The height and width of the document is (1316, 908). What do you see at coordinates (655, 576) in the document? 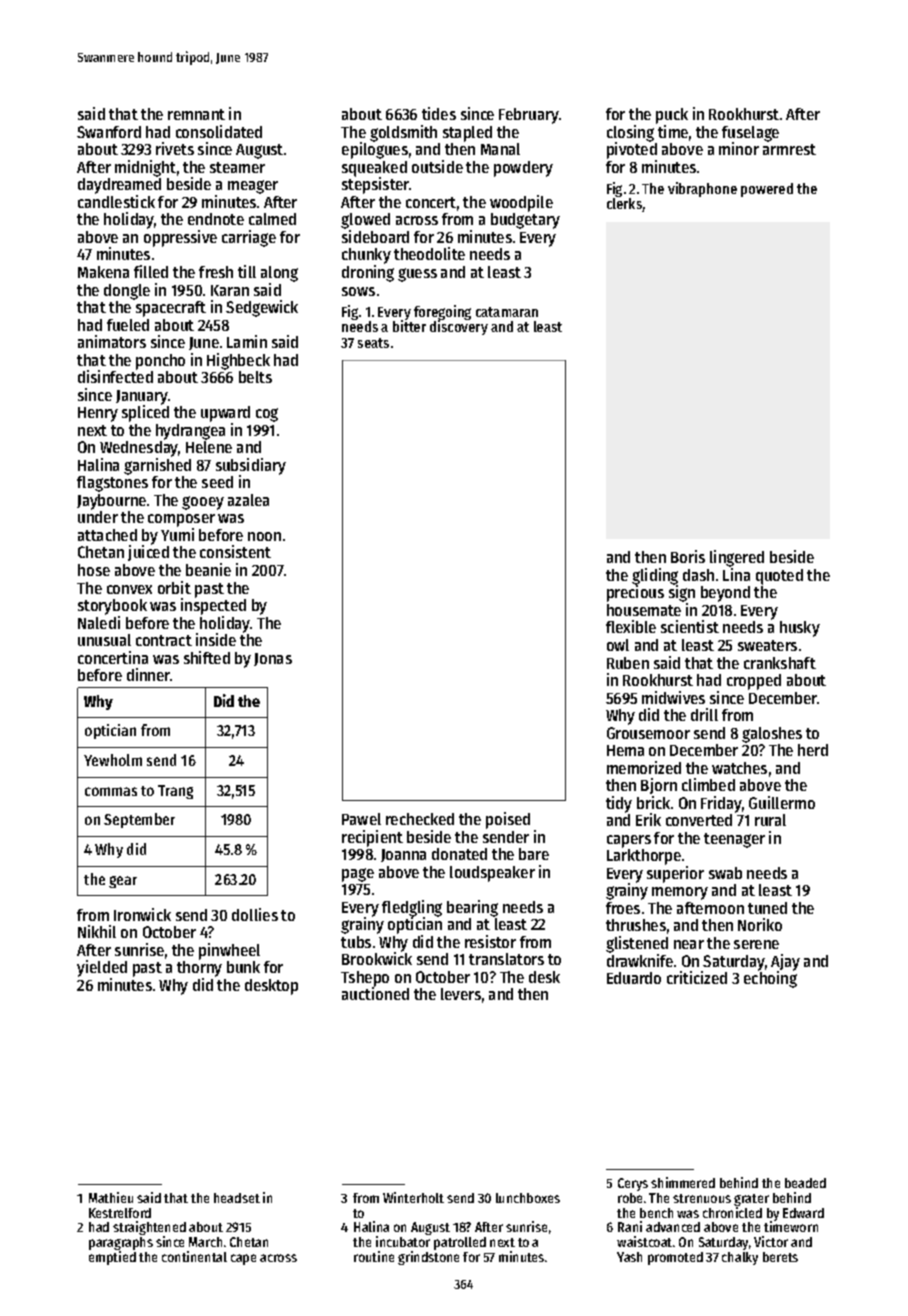
I see `gliding` at bounding box center [655, 576].
